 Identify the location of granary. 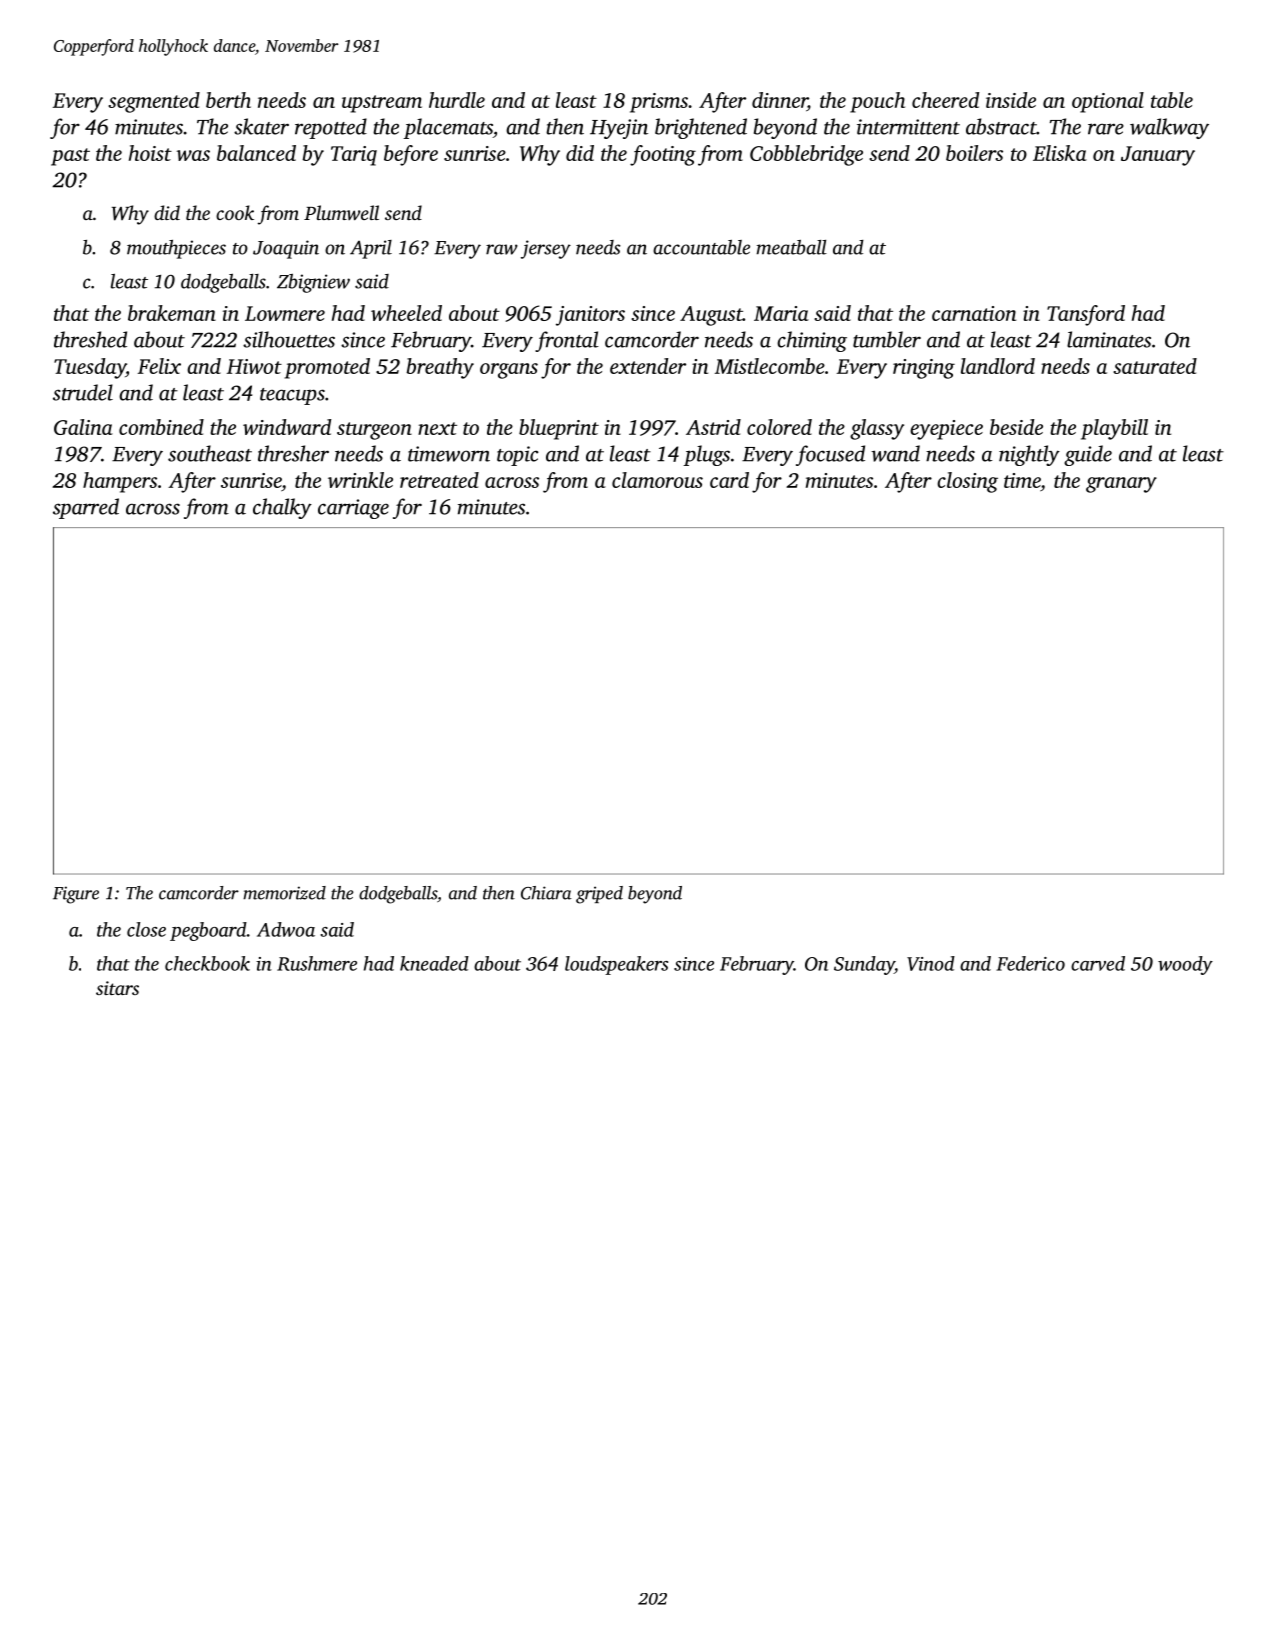
(1121, 485).
